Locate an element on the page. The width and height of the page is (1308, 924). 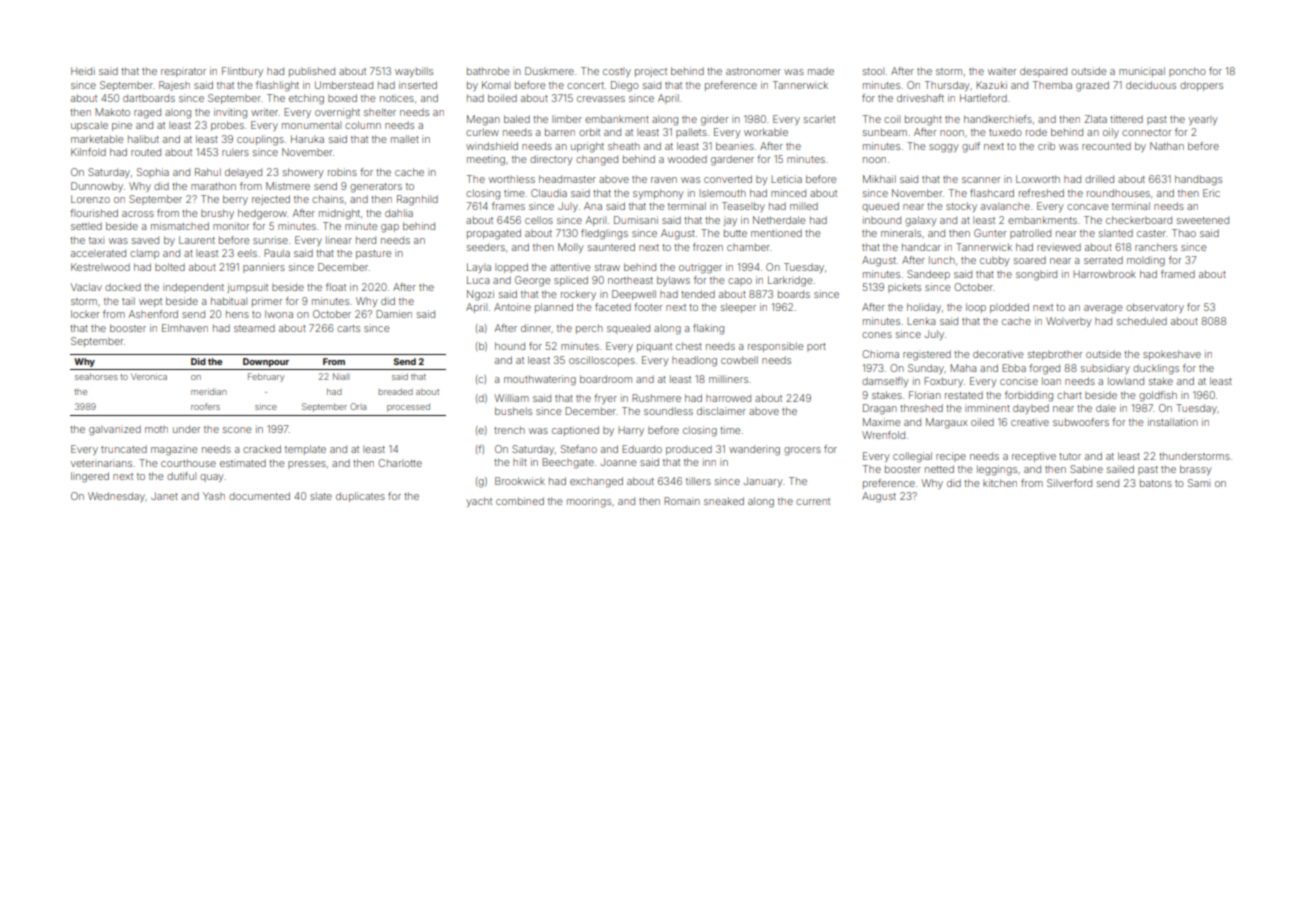
tillers is located at coordinates (698, 481).
